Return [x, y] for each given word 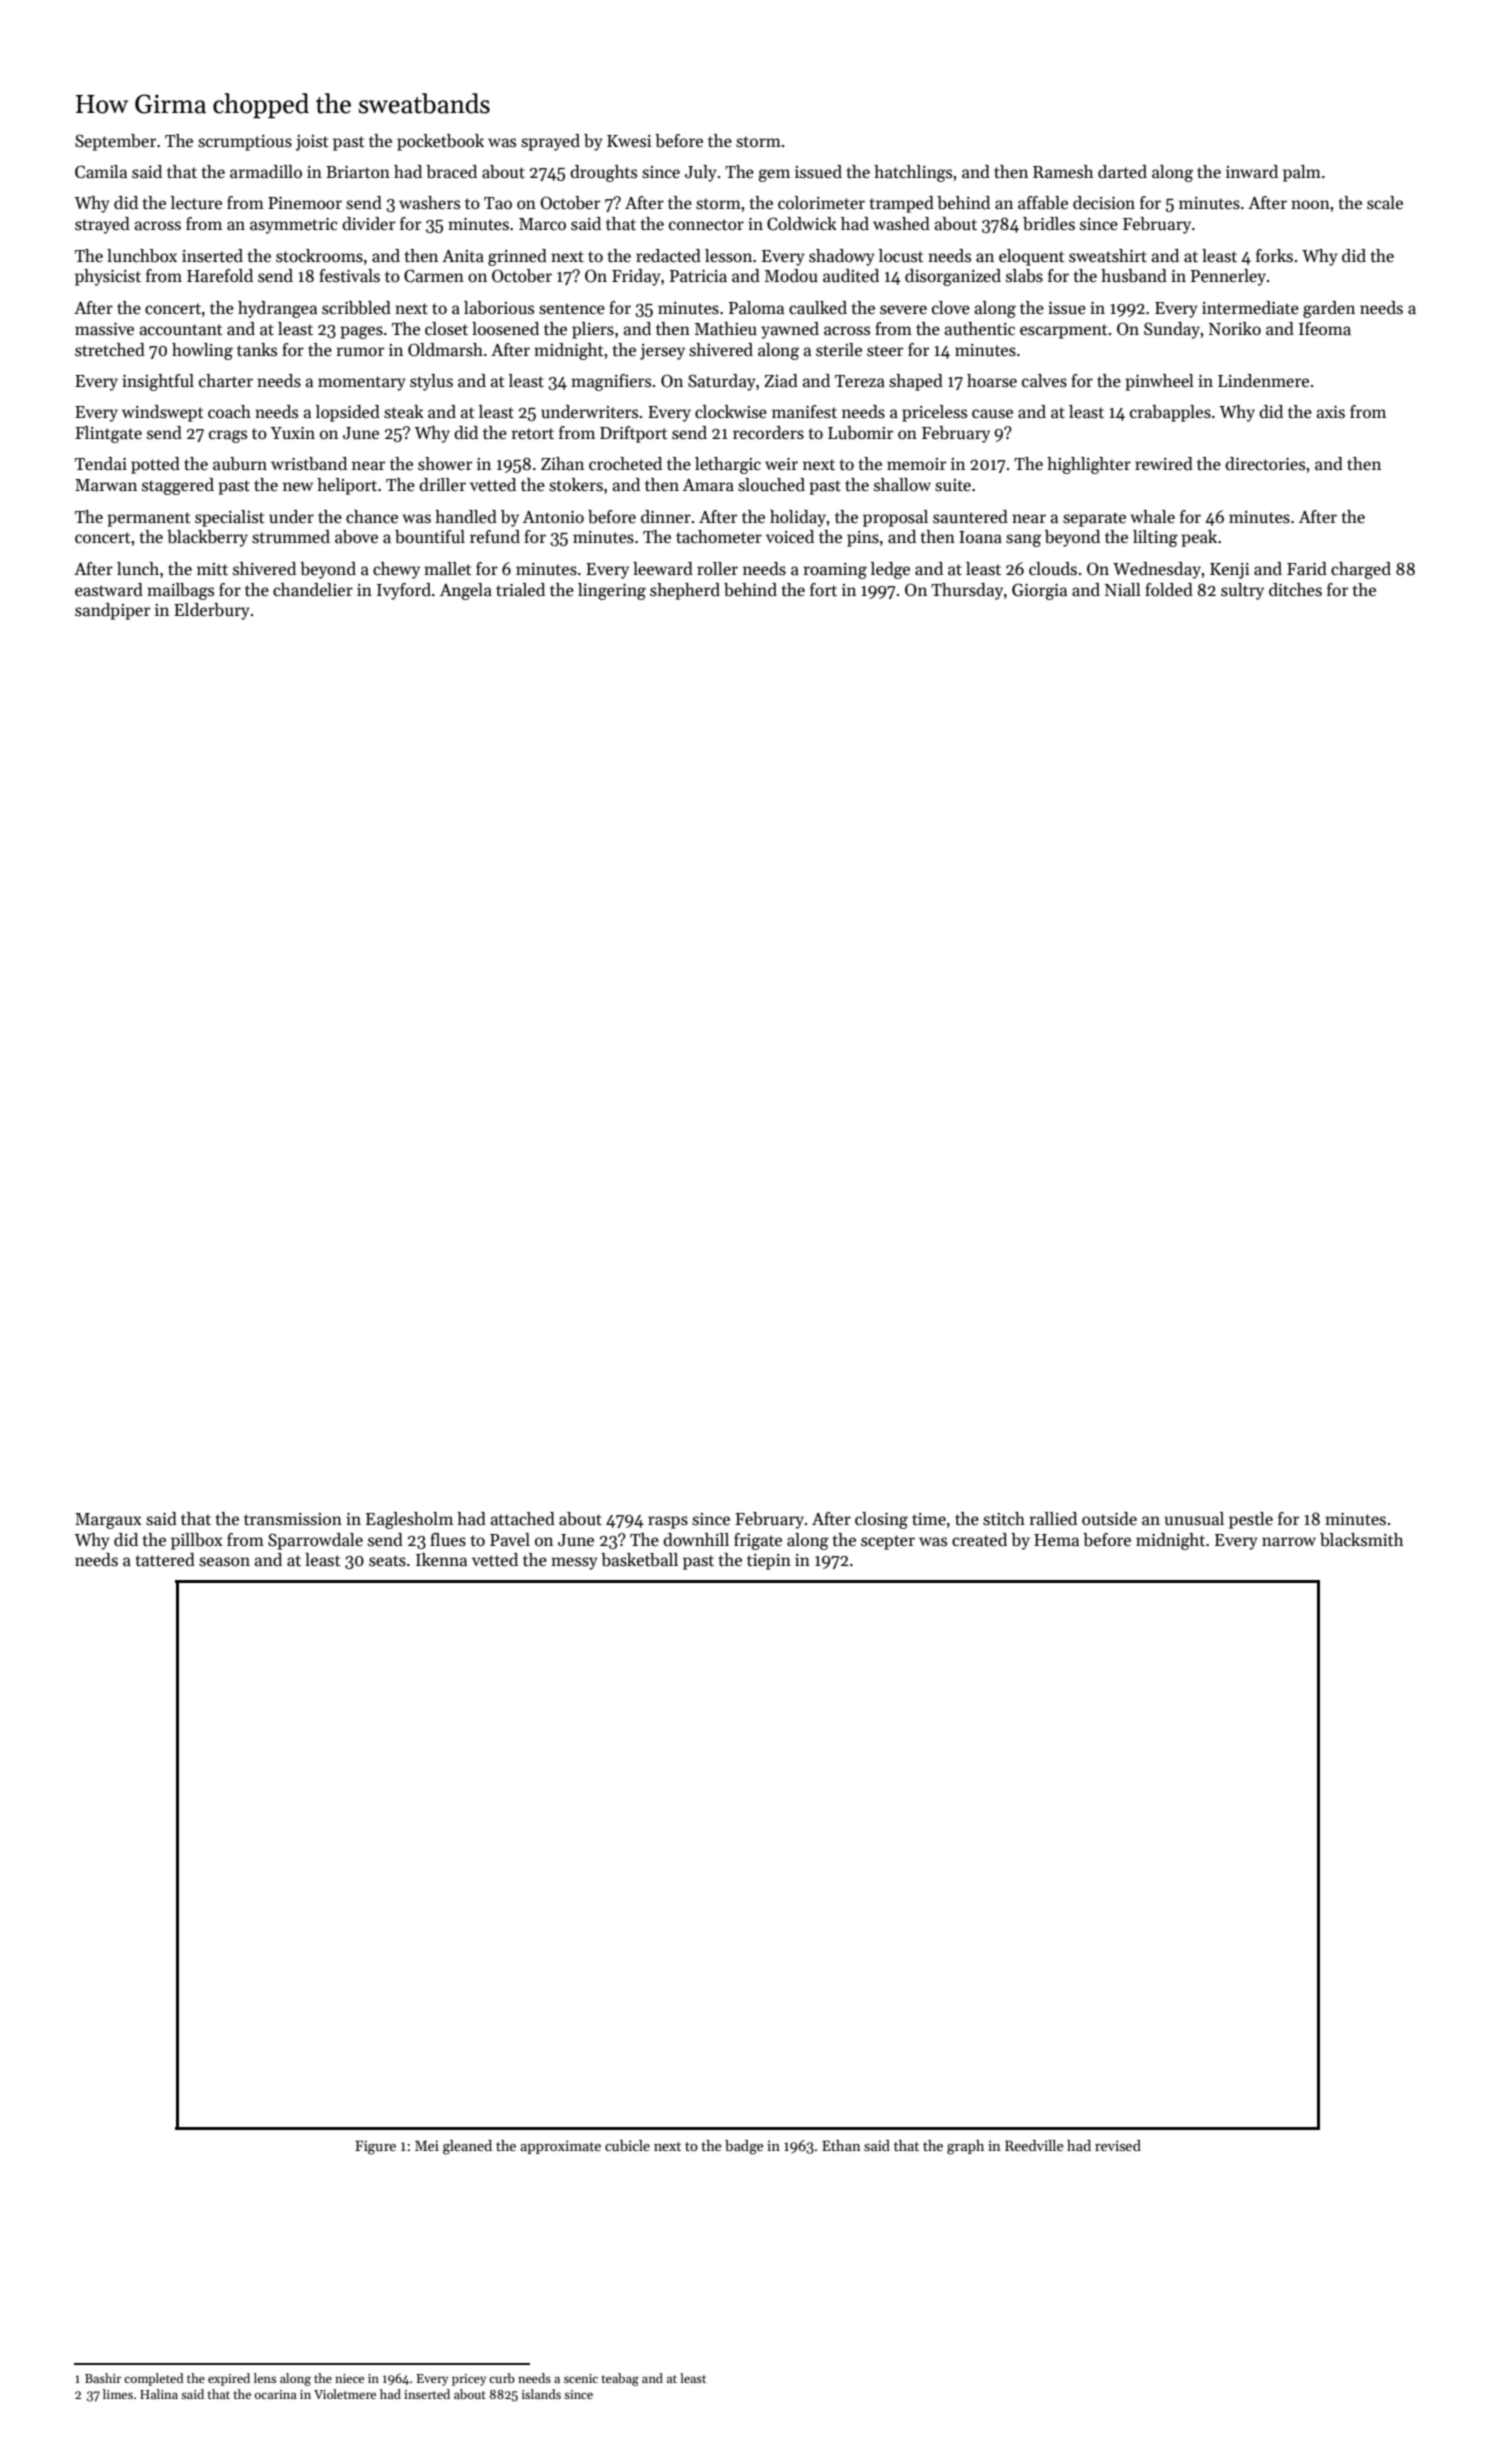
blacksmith [1361, 1540]
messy [574, 1563]
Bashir [103, 2378]
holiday [798, 518]
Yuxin [292, 433]
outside [1109, 1519]
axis [1331, 412]
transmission [293, 1519]
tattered [165, 1560]
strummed [291, 537]
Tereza [860, 381]
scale [1385, 203]
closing [881, 1520]
